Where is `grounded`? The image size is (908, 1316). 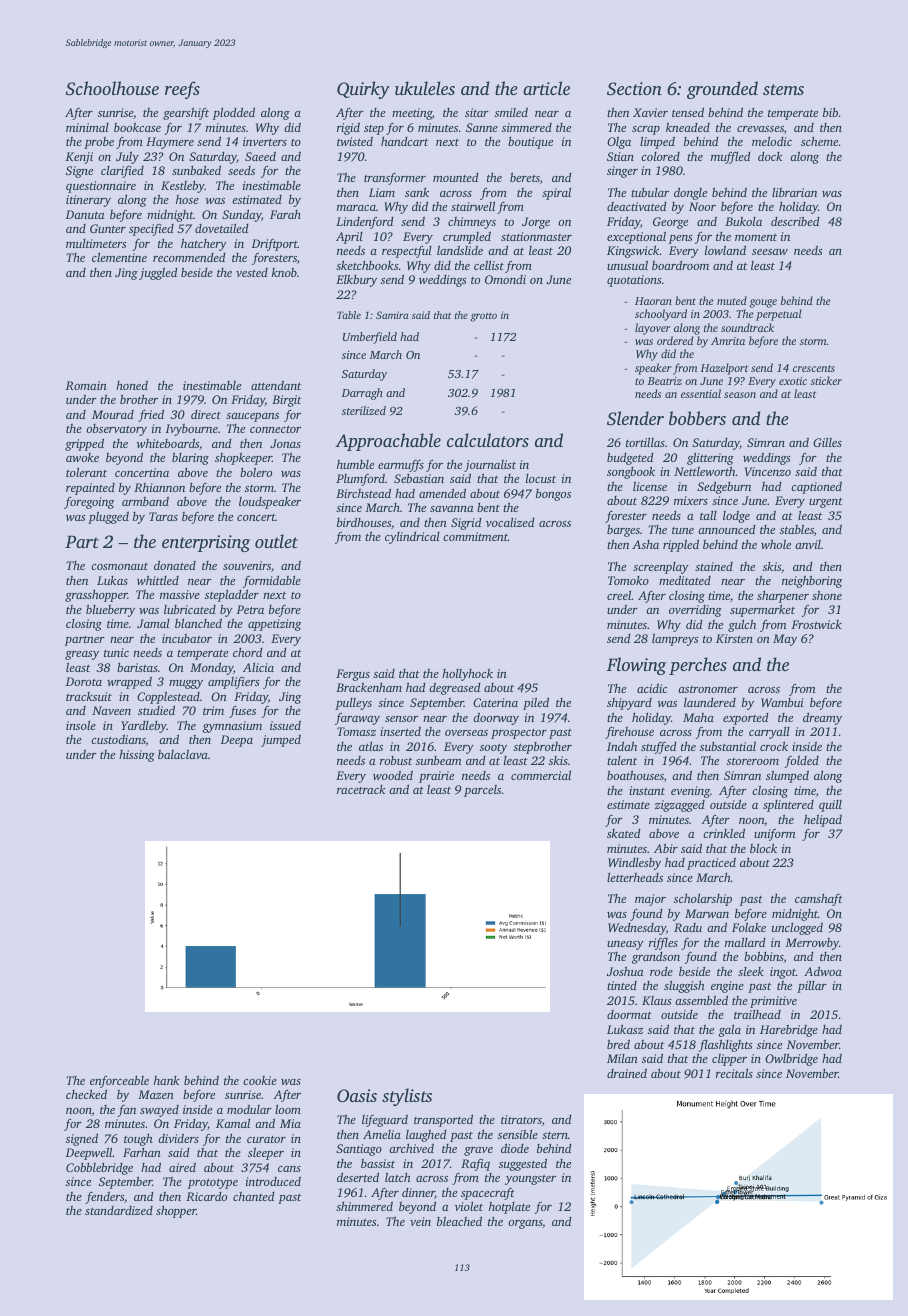
grounded is located at coordinates (722, 90).
